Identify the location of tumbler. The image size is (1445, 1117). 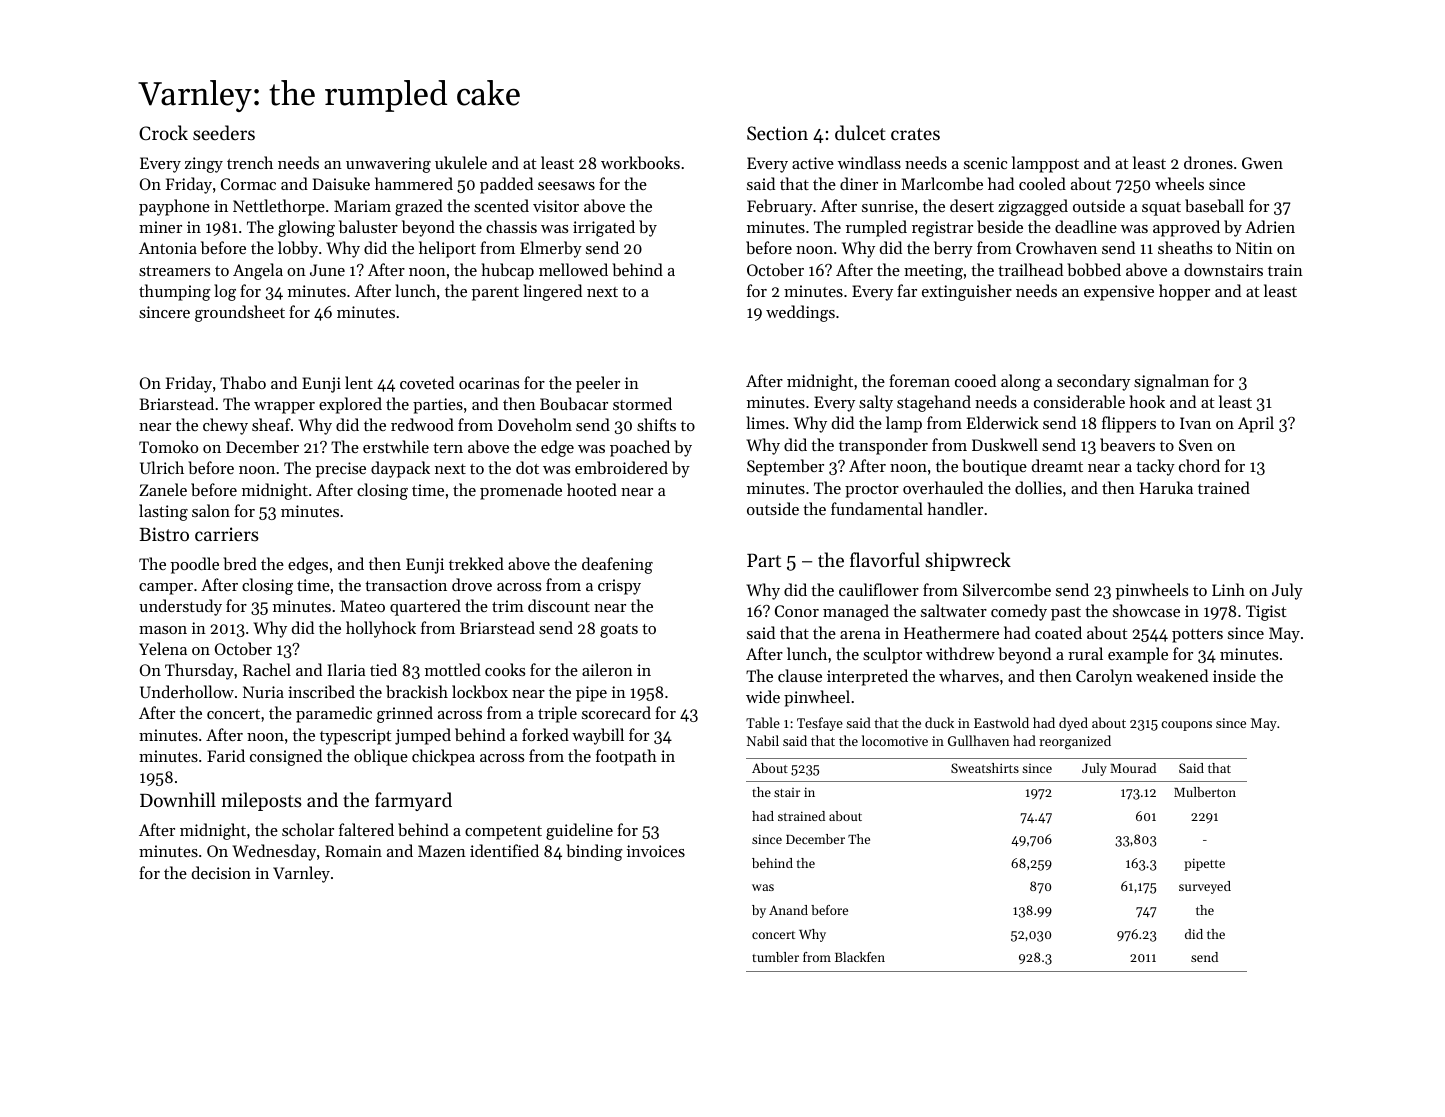
(775, 957).
